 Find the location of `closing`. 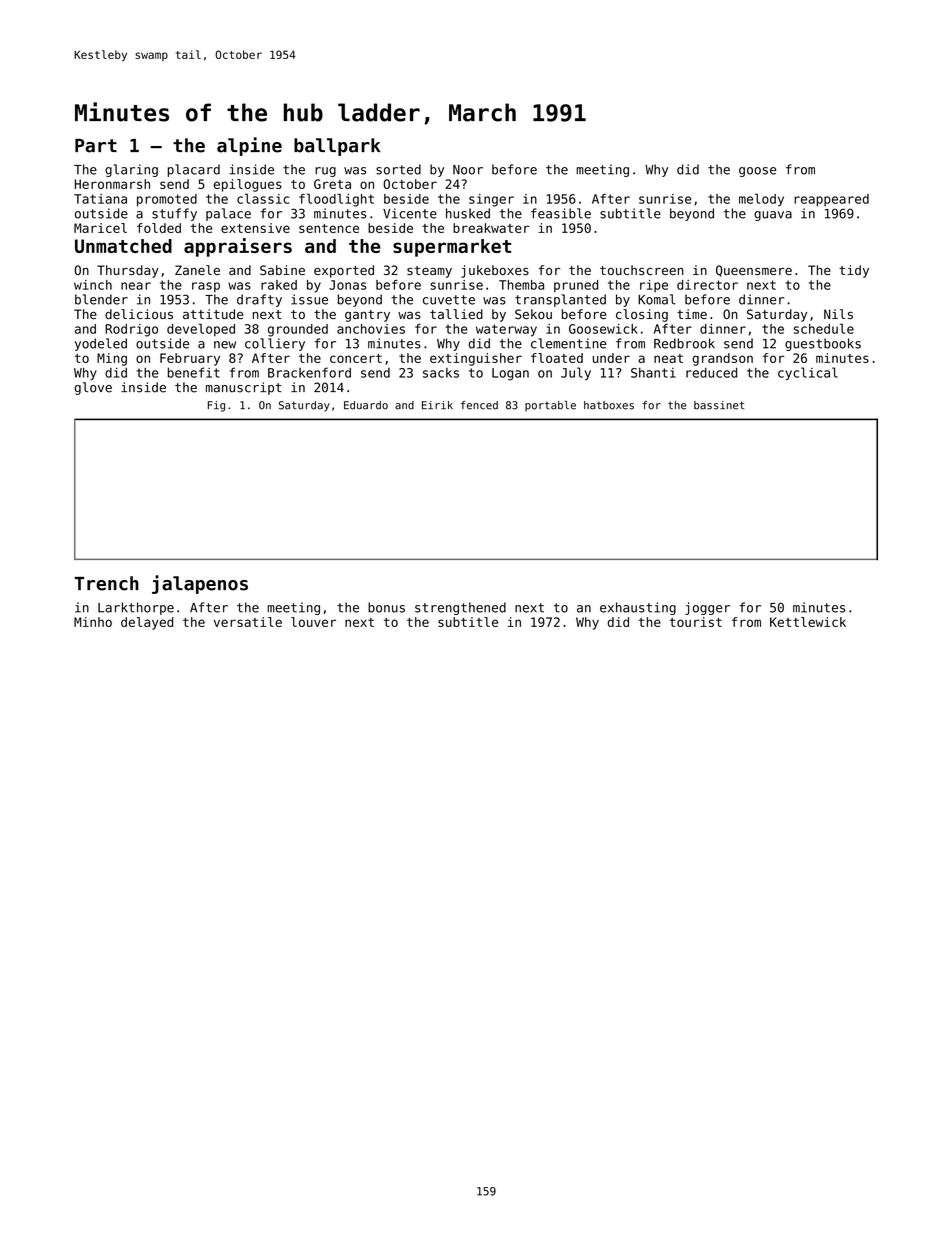

closing is located at coordinates (642, 315).
